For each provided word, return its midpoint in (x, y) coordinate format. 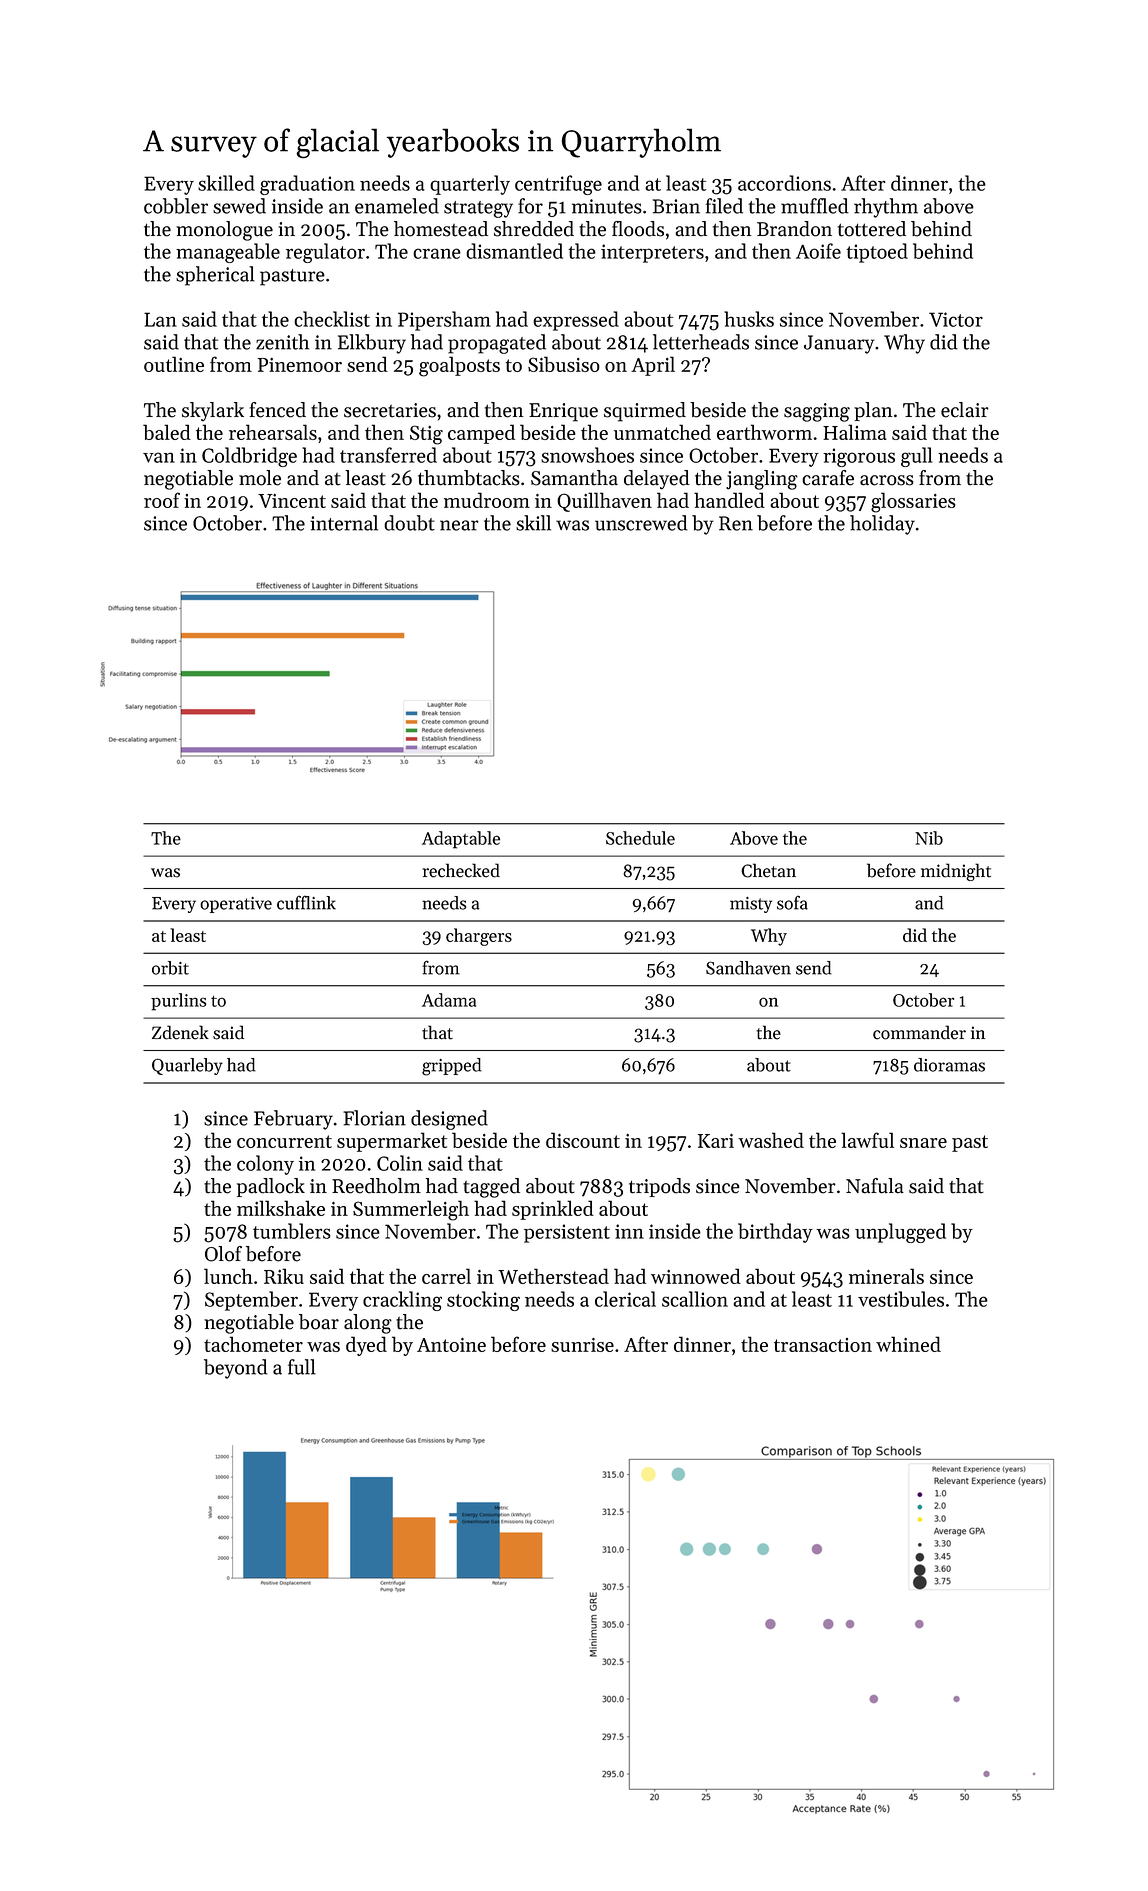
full (302, 1367)
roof (162, 500)
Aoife (818, 251)
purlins (178, 1002)
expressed (576, 321)
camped (481, 434)
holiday (882, 525)
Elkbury (372, 344)
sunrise (582, 1345)
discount (583, 1140)
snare (923, 1143)
